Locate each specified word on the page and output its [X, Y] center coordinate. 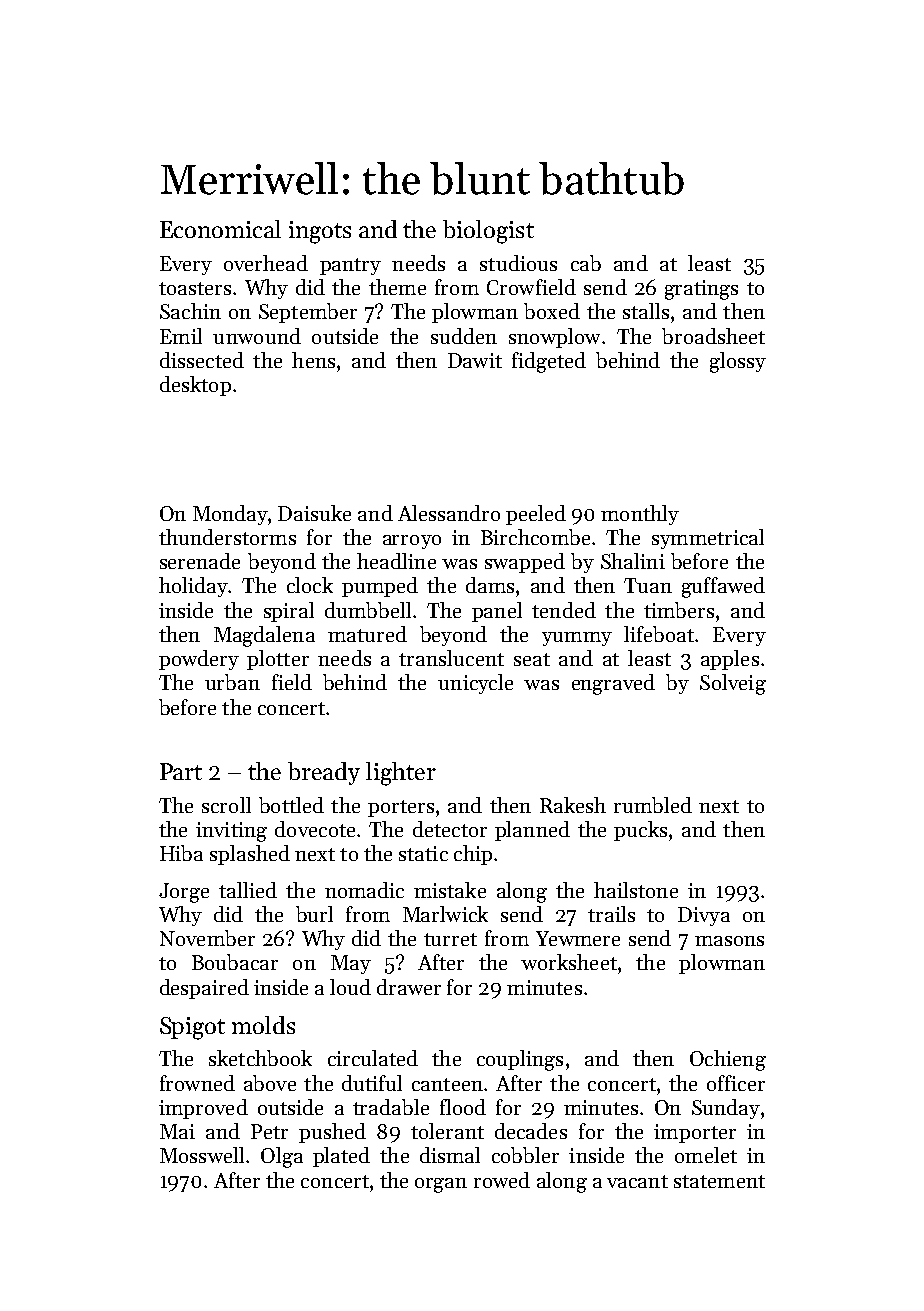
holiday [193, 587]
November [207, 938]
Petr [269, 1131]
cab [586, 263]
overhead [266, 263]
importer [695, 1133]
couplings [520, 1060]
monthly [640, 515]
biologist [488, 232]
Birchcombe [535, 537]
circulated [373, 1058]
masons [729, 941]
